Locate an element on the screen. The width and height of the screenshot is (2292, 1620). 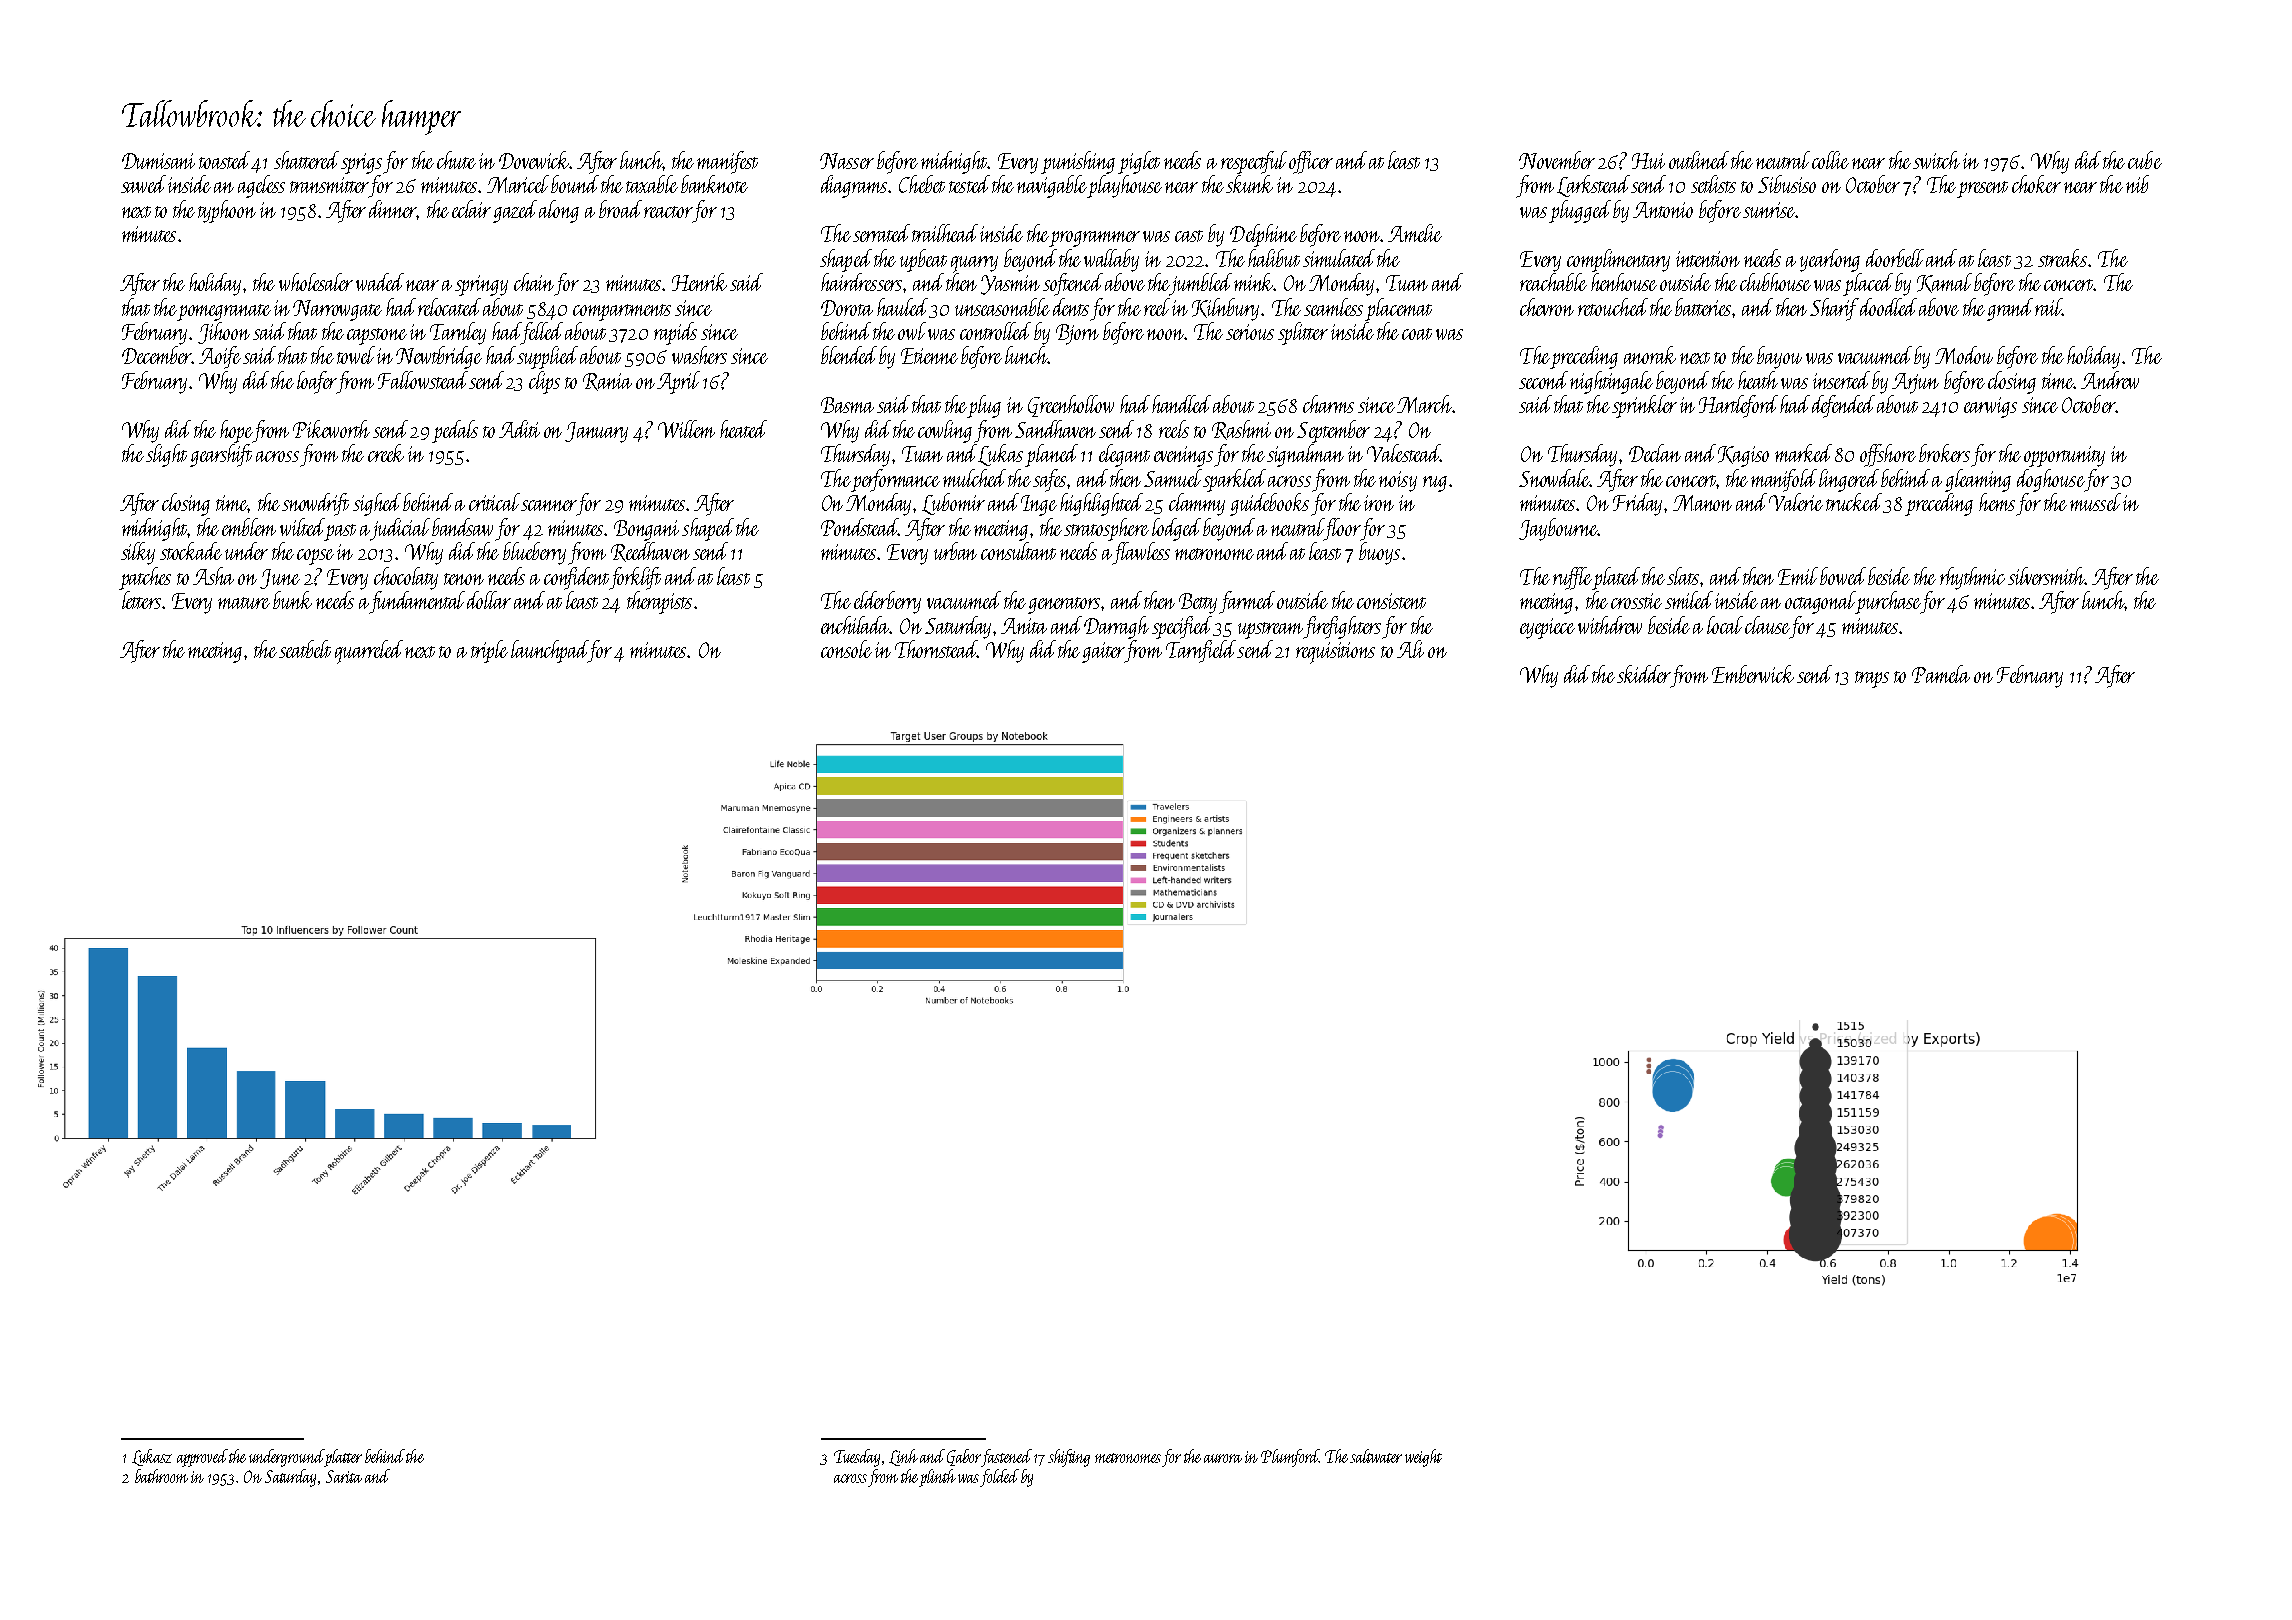
launchpad is located at coordinates (550, 651).
